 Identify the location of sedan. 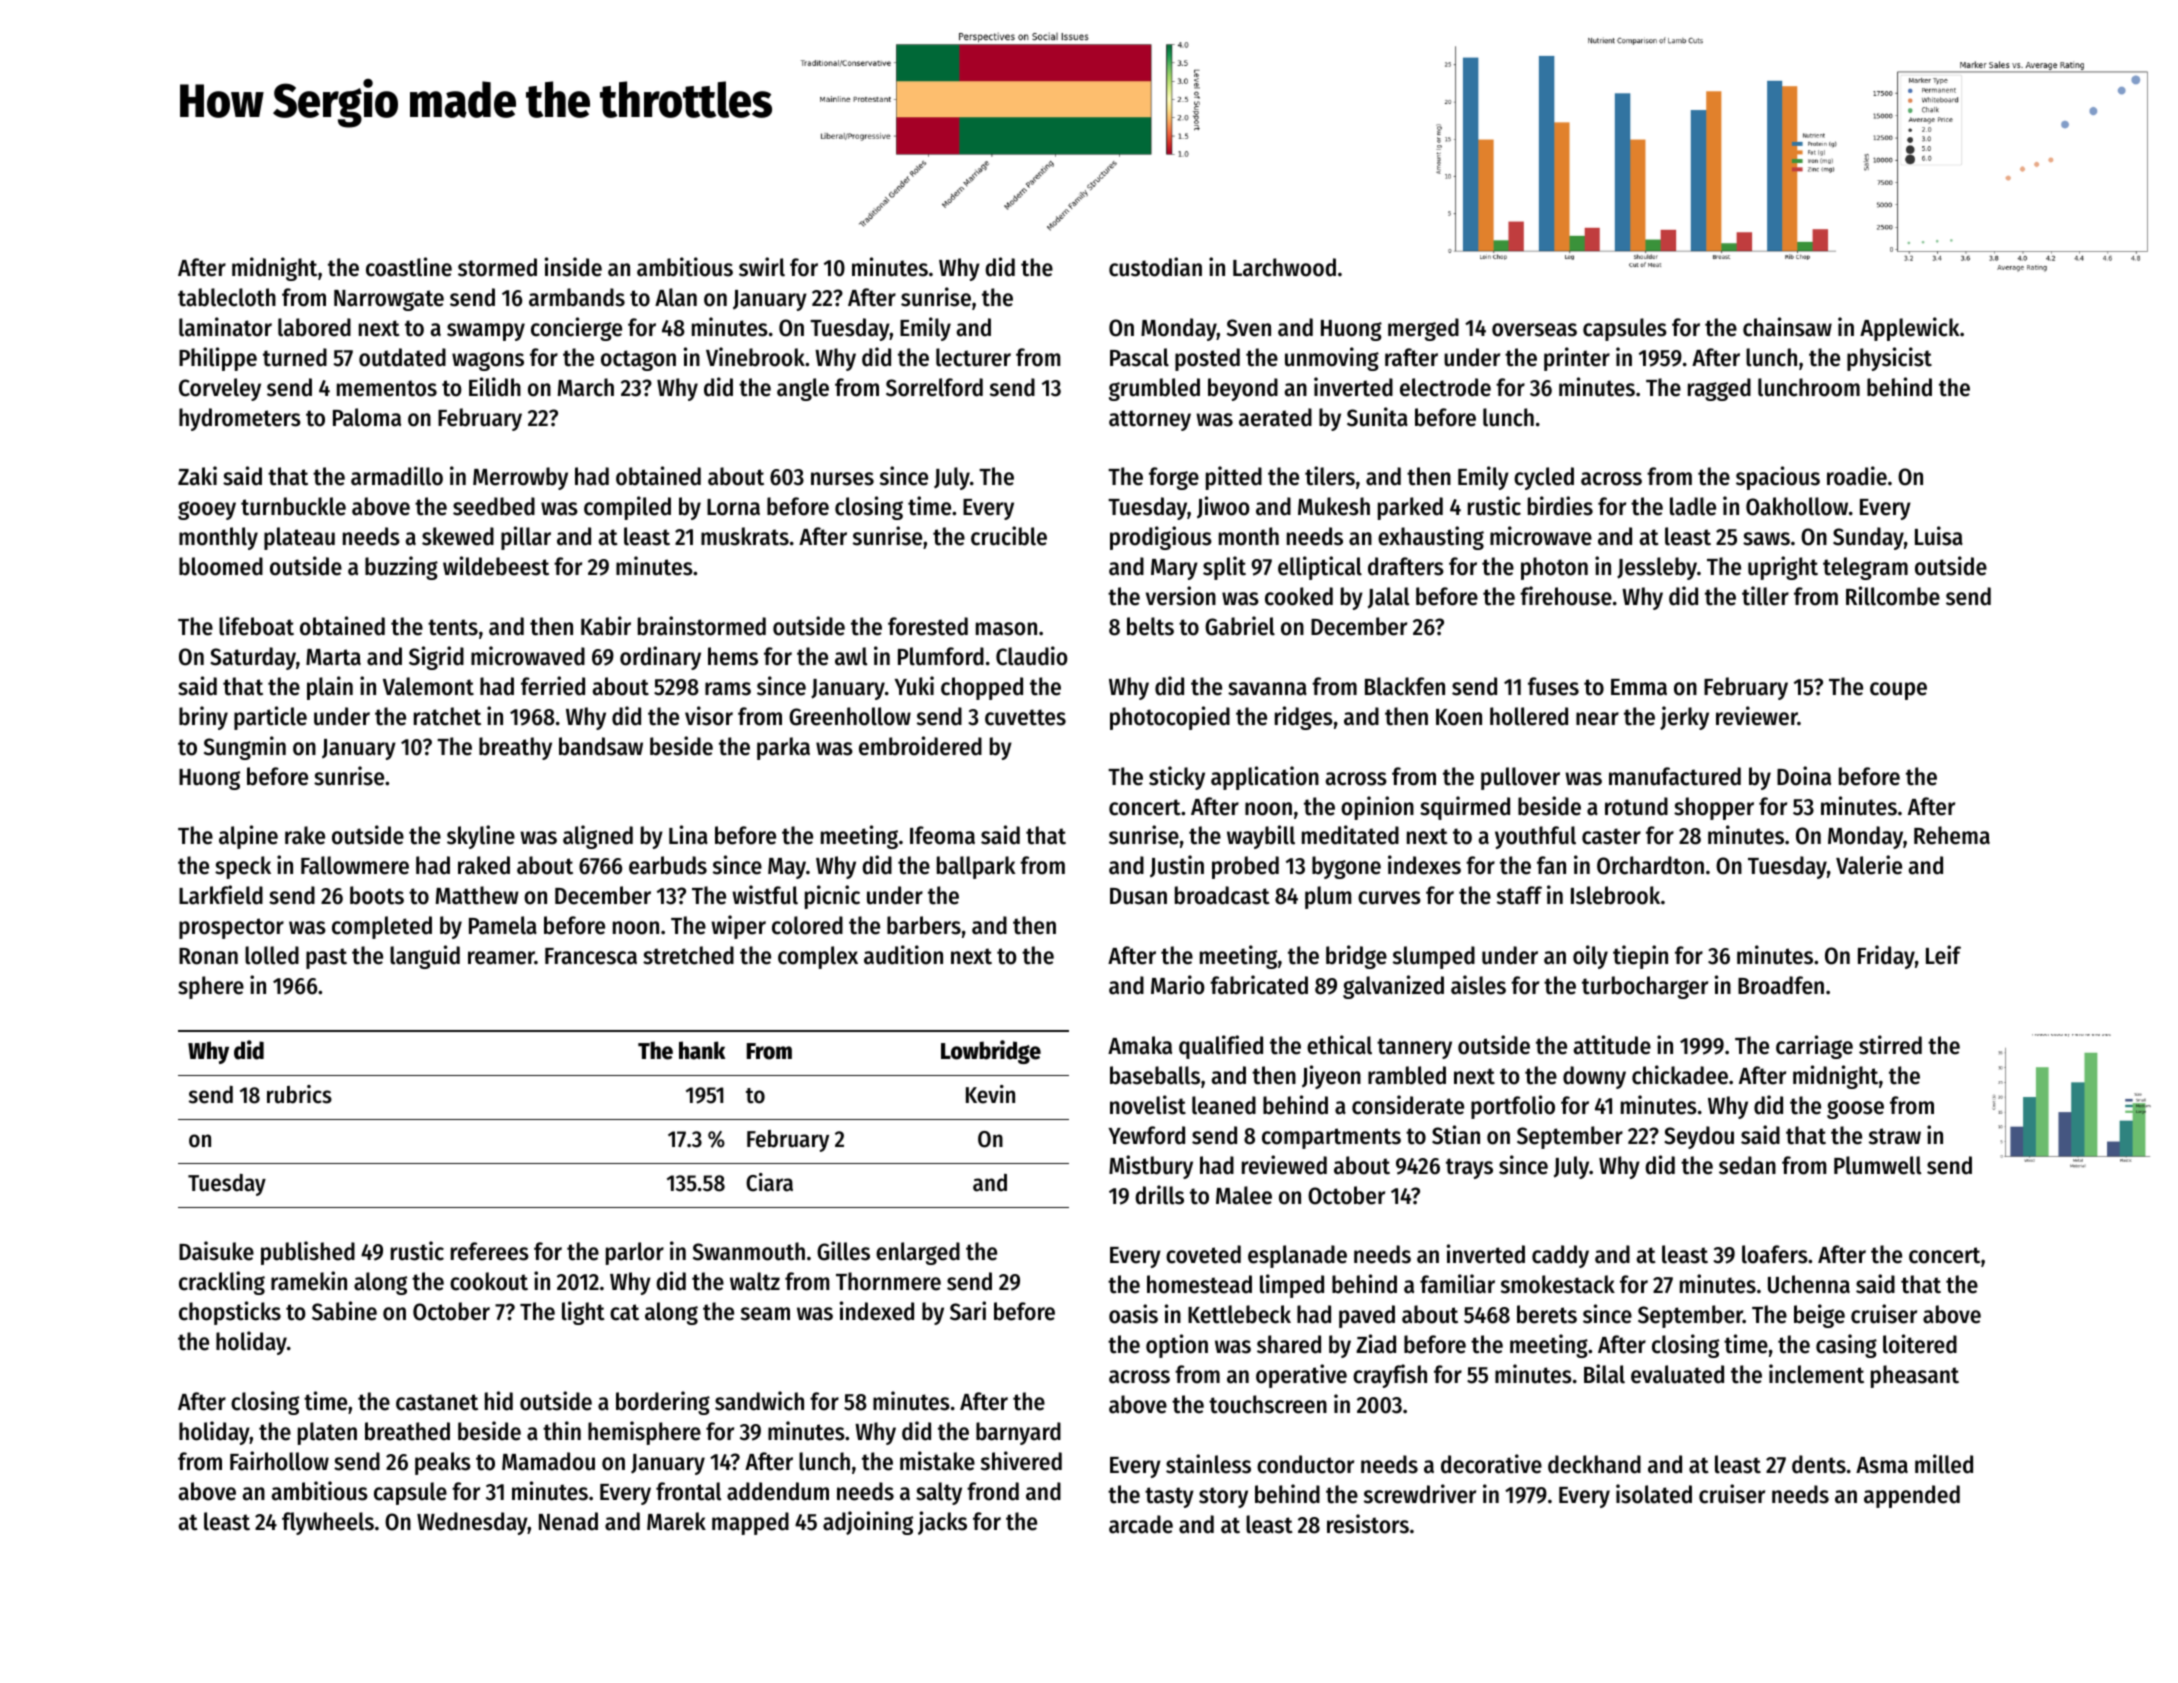
(1747, 1165).
